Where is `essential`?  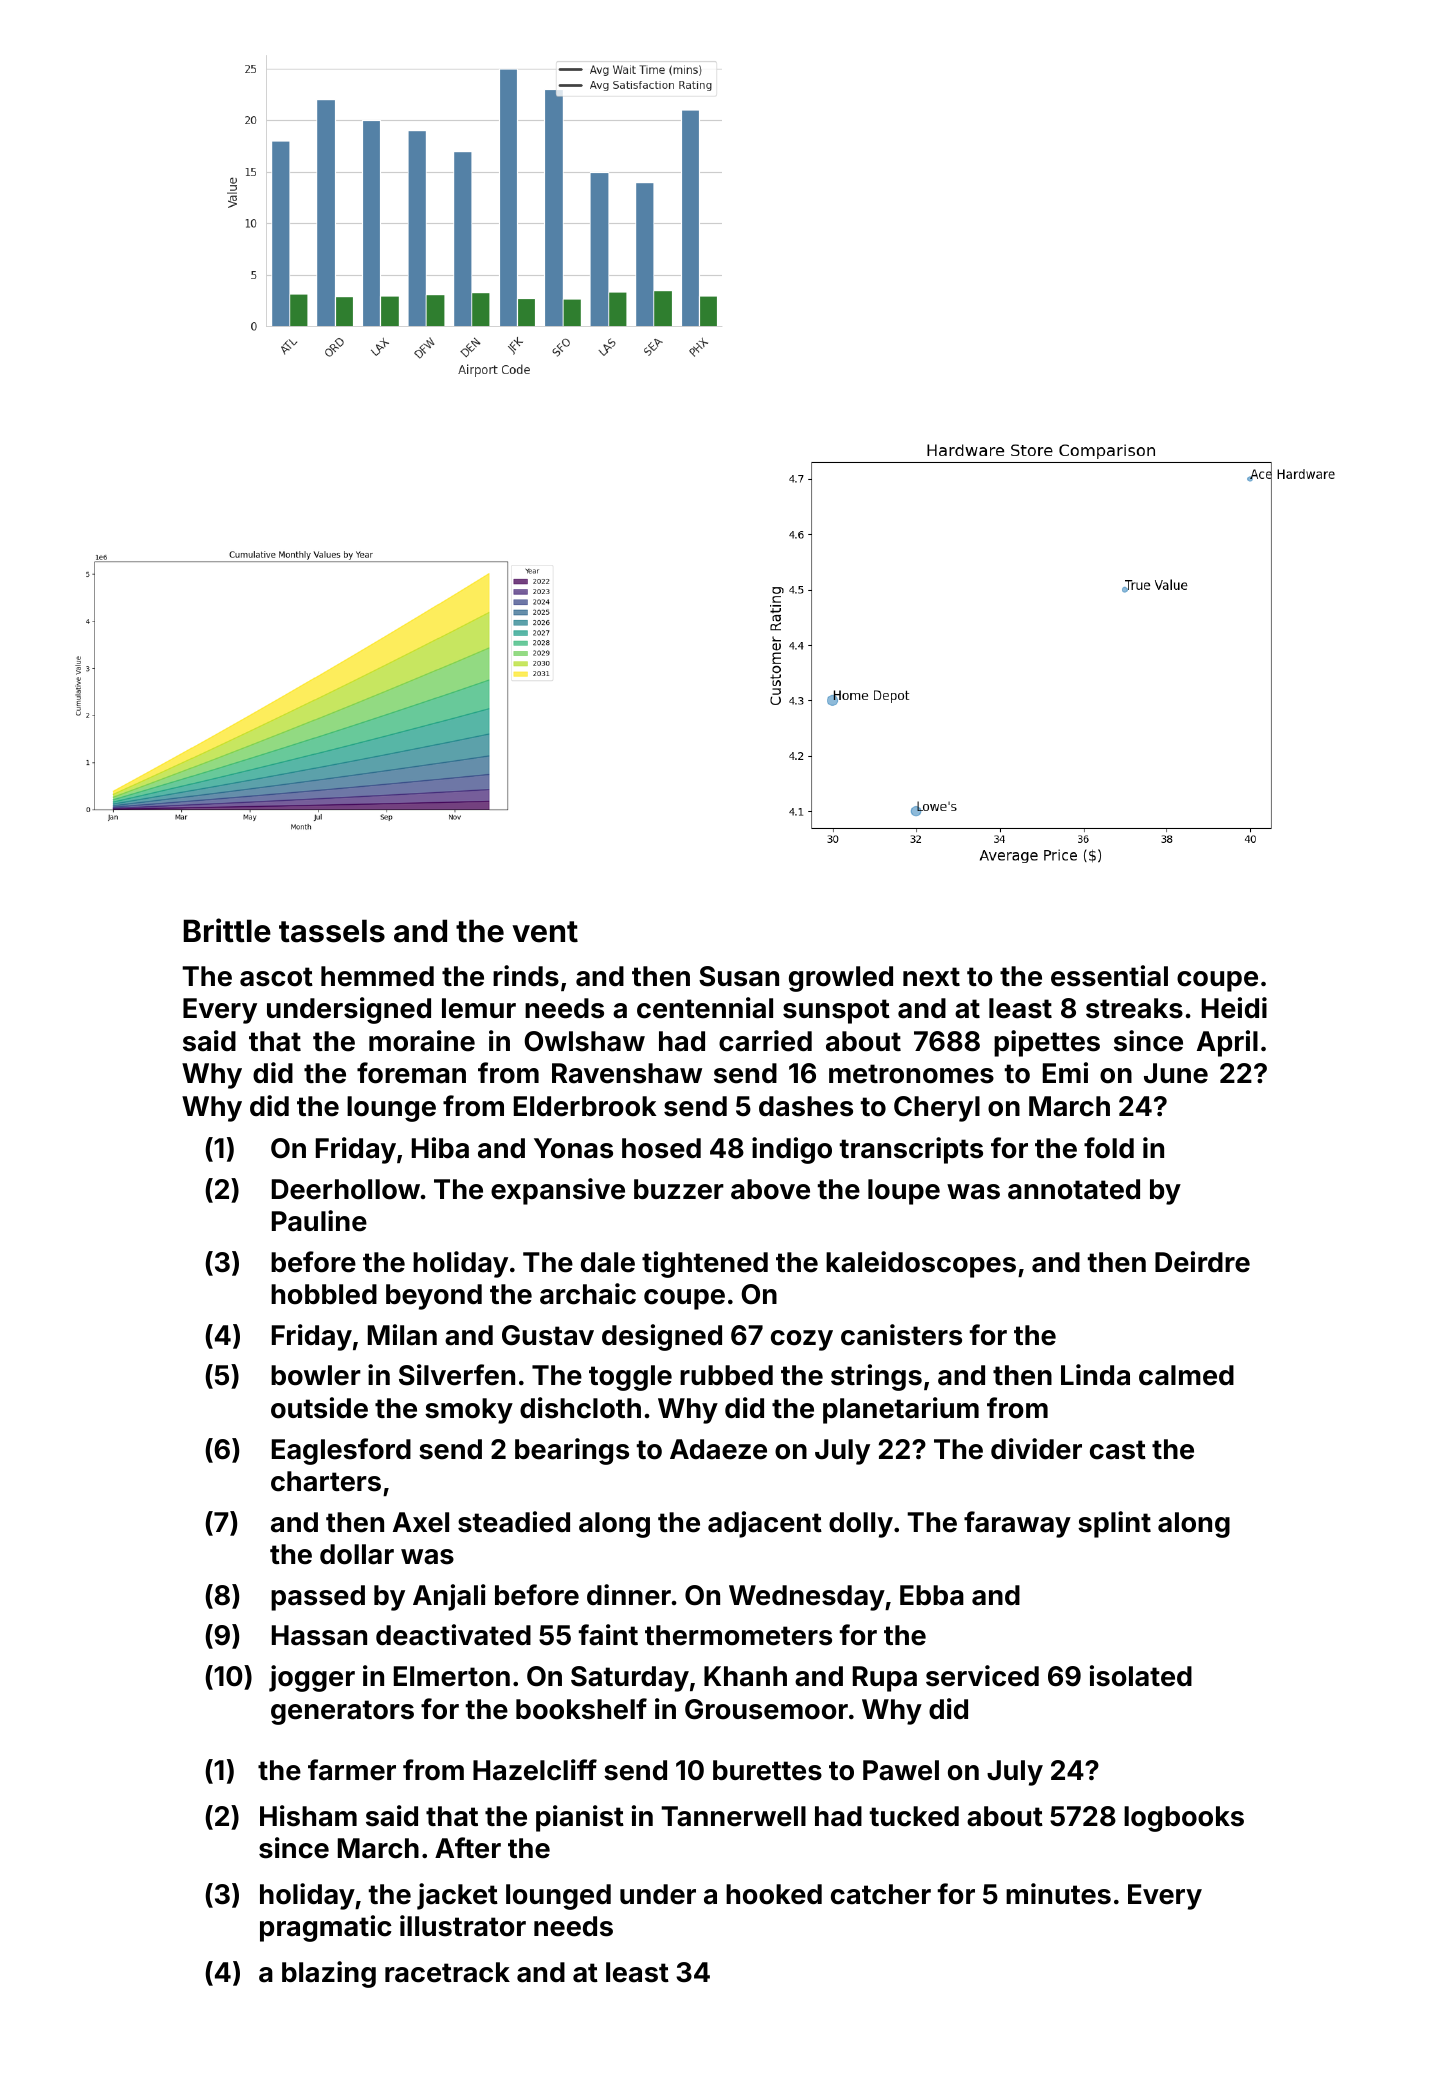
essential is located at coordinates (1109, 976).
